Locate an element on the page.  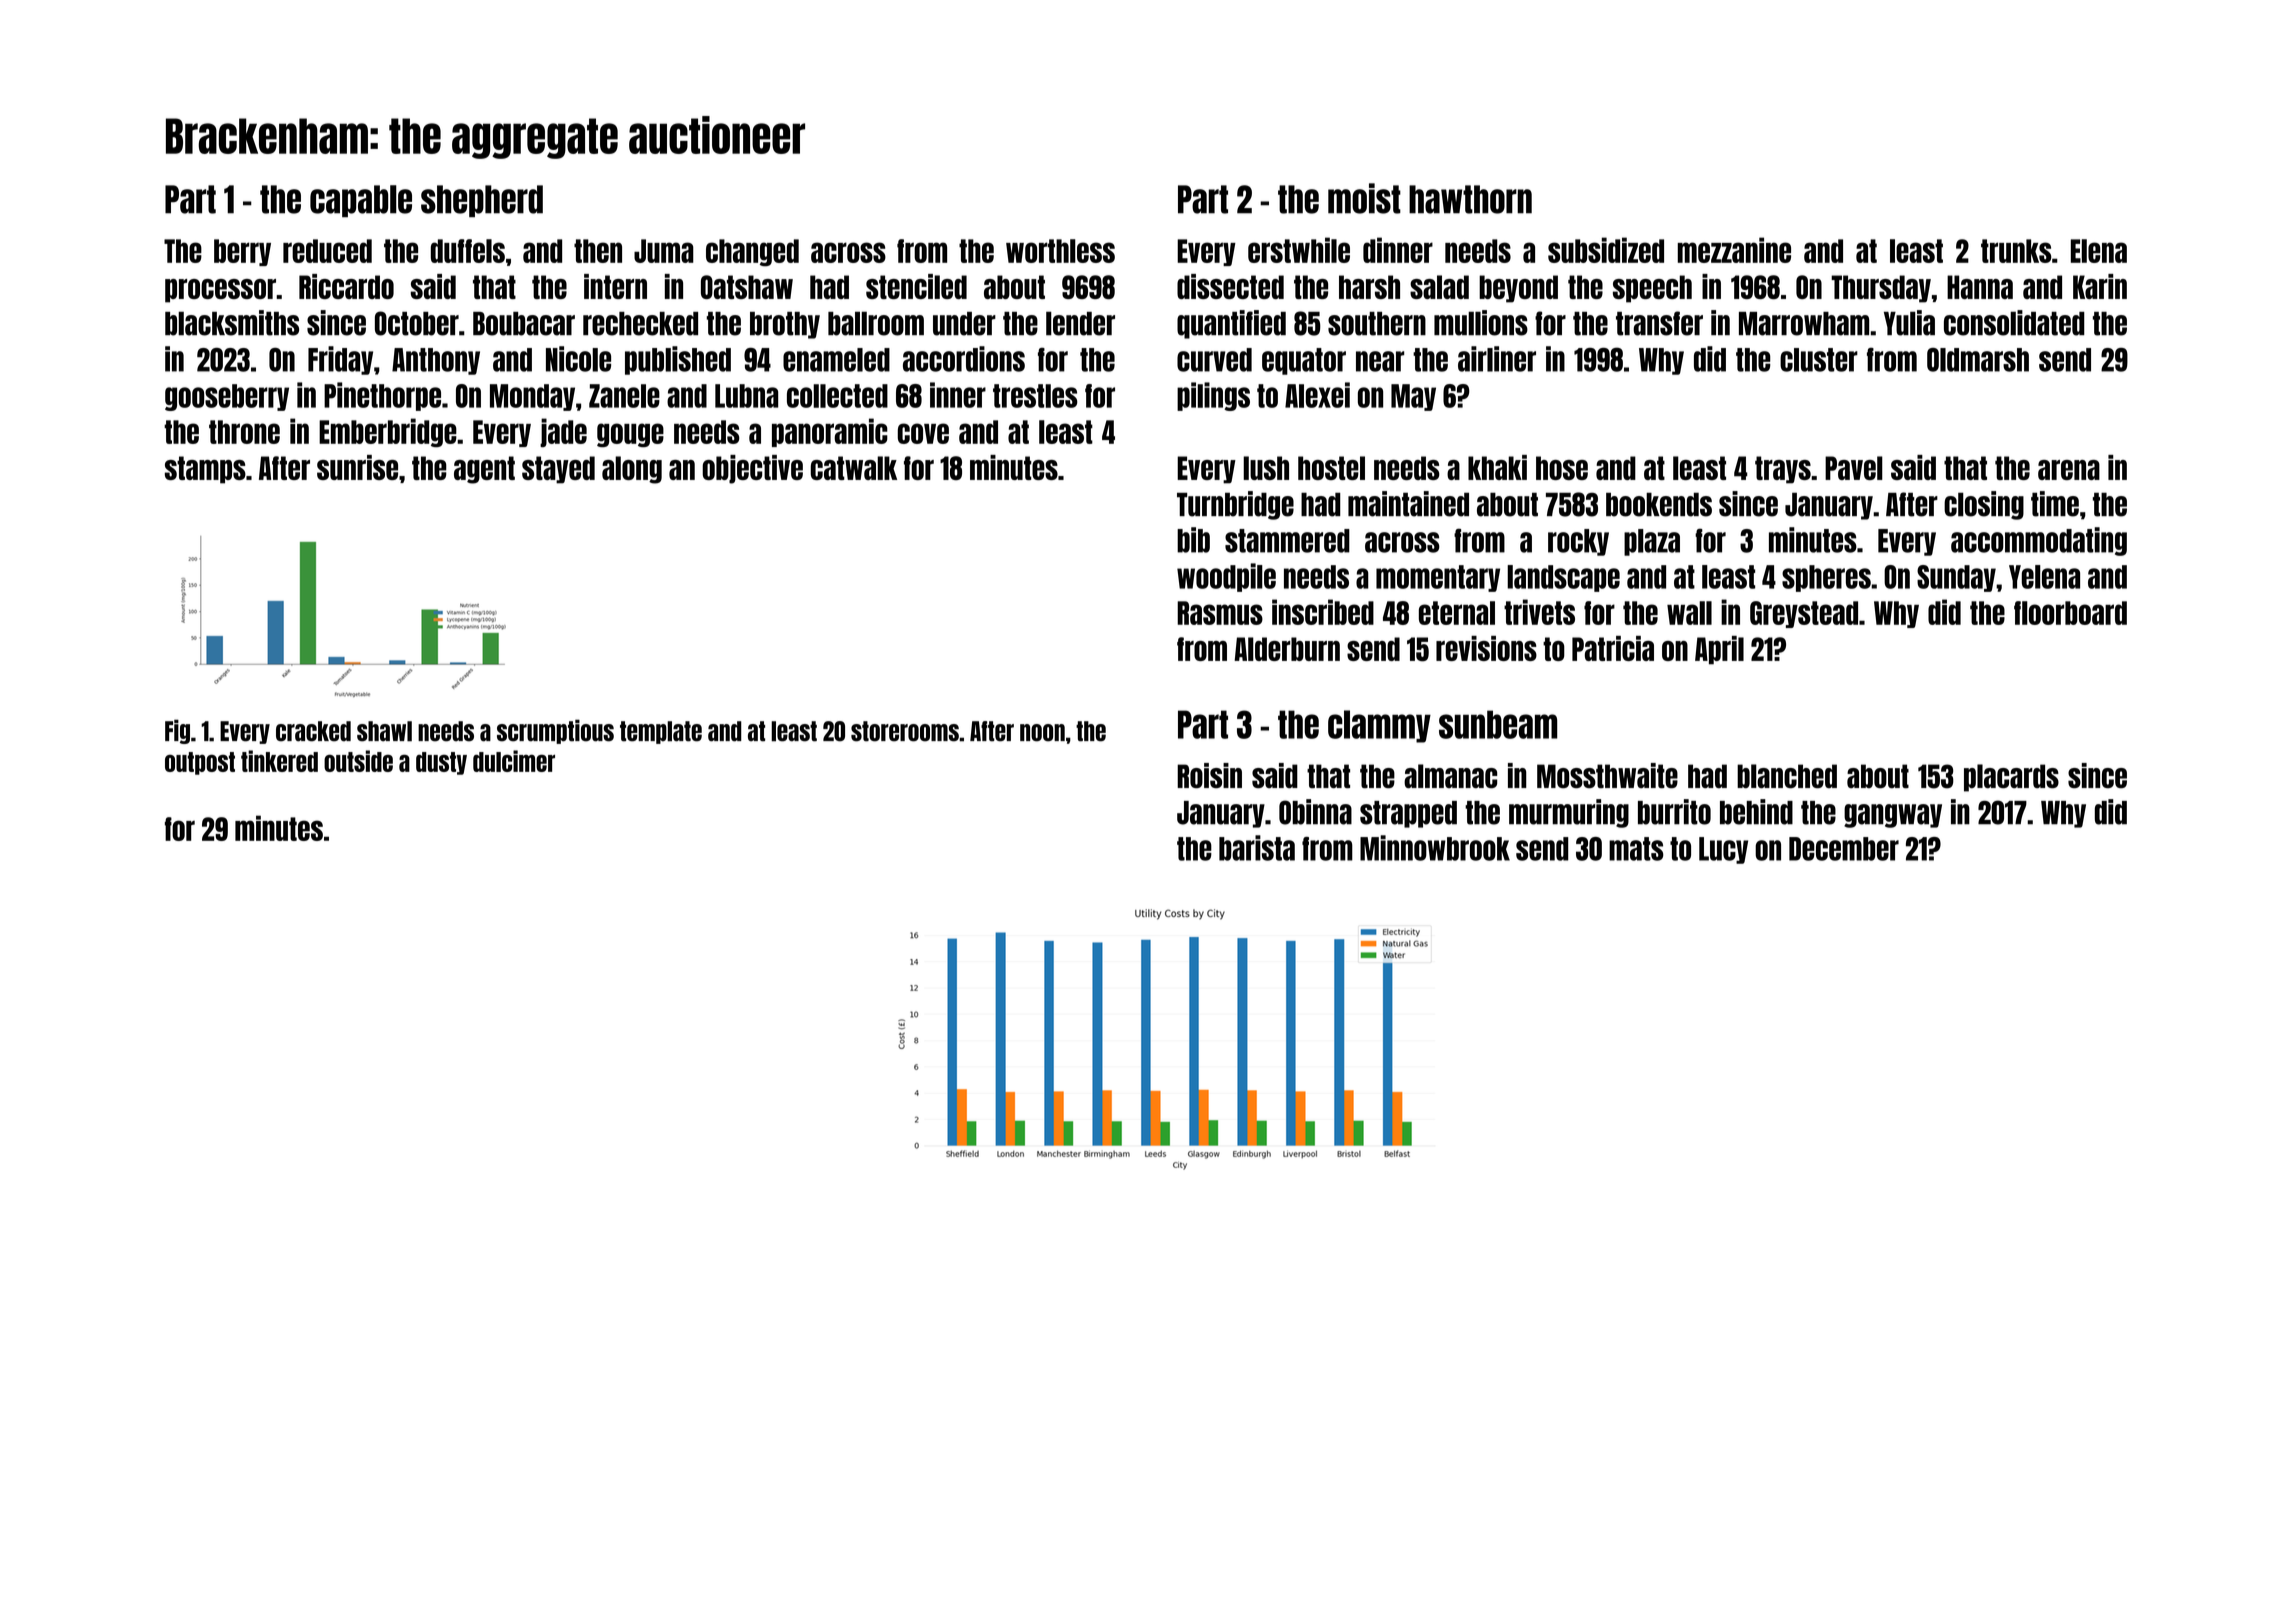
placards is located at coordinates (2011, 778).
